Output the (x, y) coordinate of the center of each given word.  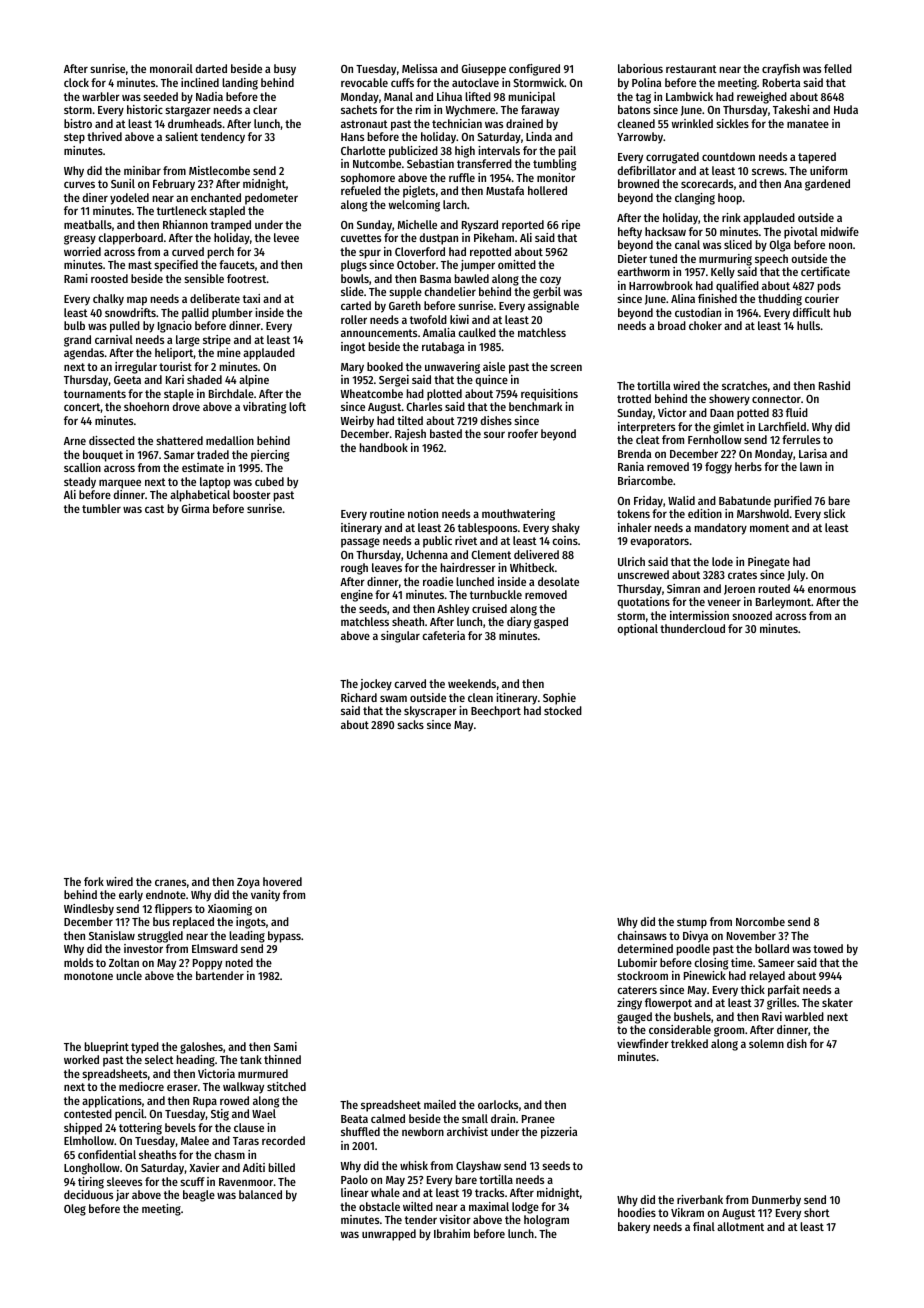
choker (705, 325)
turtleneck (182, 210)
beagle (199, 1196)
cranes (170, 882)
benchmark (535, 406)
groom (729, 1032)
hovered (282, 881)
